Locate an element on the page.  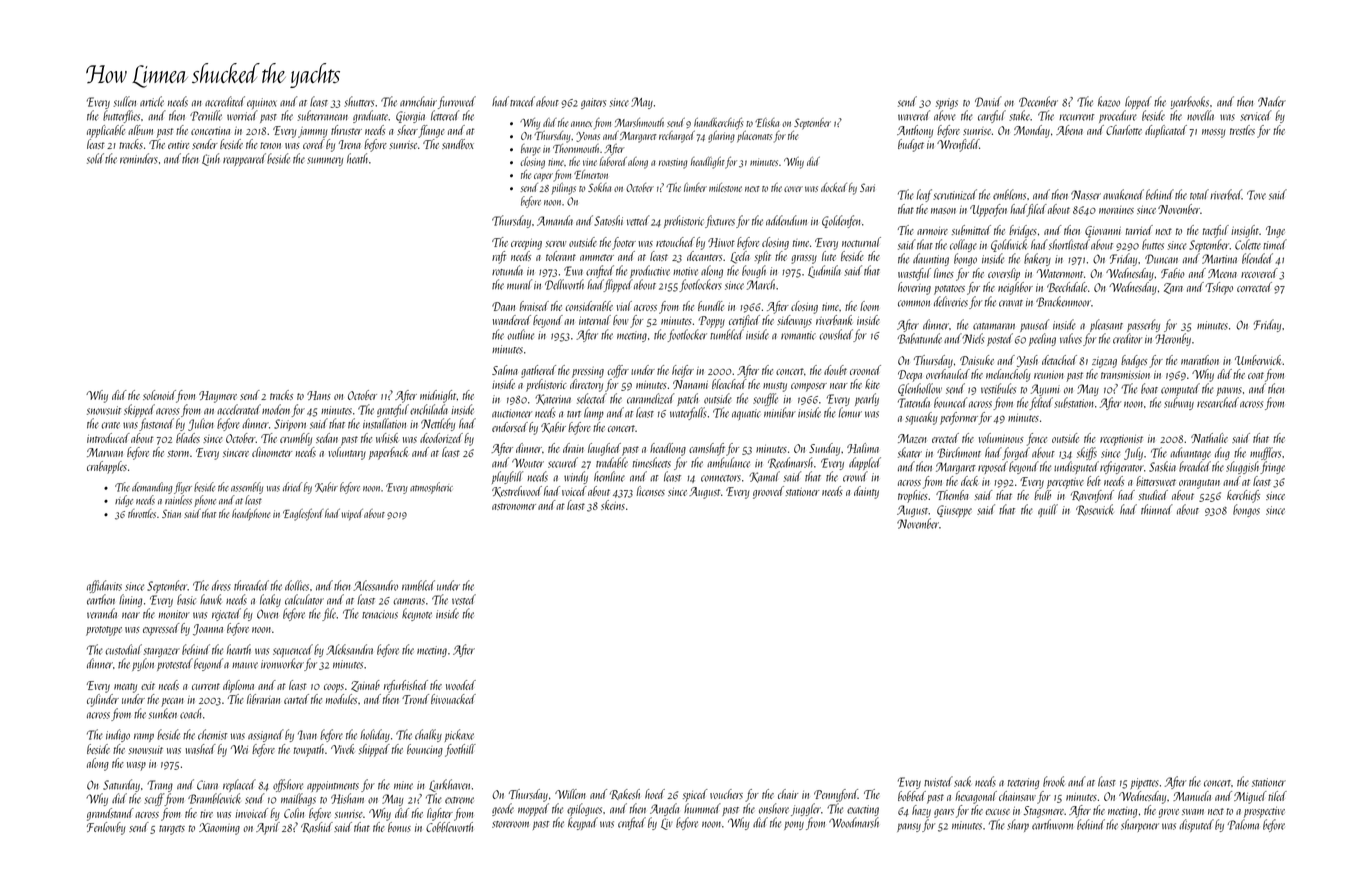
Tove is located at coordinates (1256, 195).
